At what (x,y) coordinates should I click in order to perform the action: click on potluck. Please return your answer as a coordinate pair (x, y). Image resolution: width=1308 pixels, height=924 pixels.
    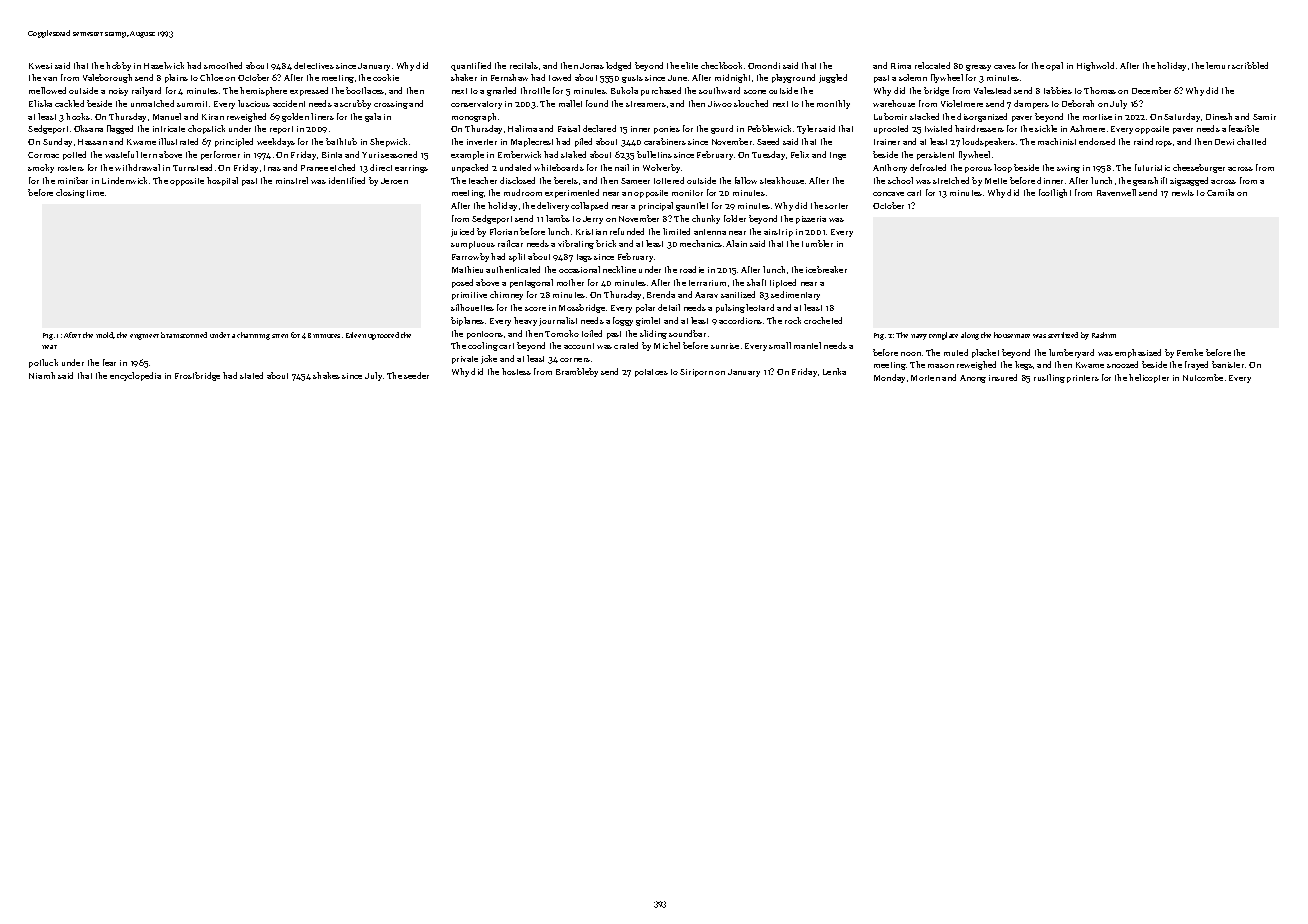
    Looking at the image, I should click on (43, 363).
